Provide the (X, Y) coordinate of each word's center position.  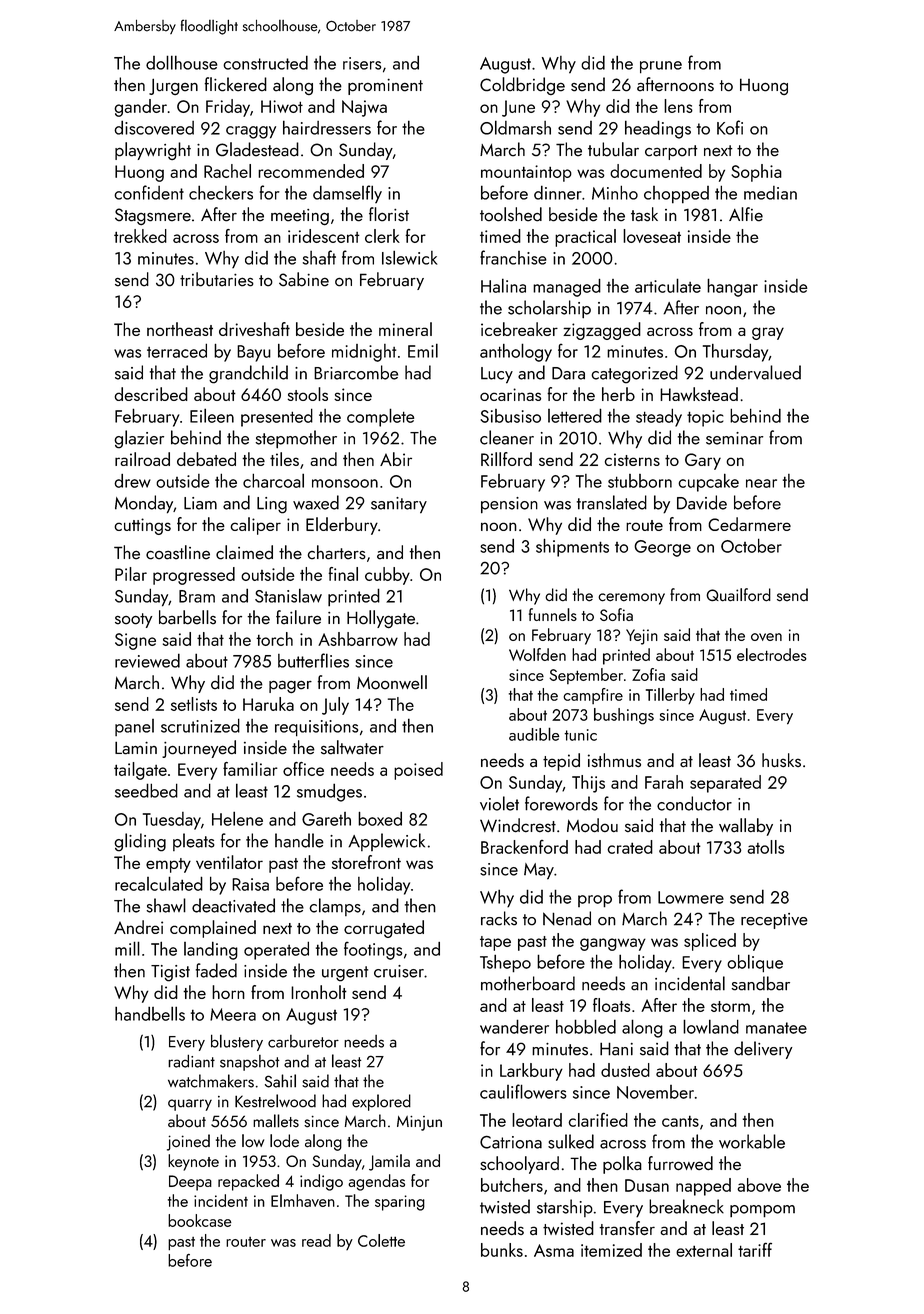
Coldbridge (522, 86)
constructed (265, 62)
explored (381, 1102)
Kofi (730, 127)
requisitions (316, 728)
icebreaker (519, 329)
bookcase (200, 1220)
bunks (502, 1250)
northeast (180, 329)
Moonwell (392, 682)
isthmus (614, 760)
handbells (150, 1013)
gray (768, 333)
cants (680, 1121)
